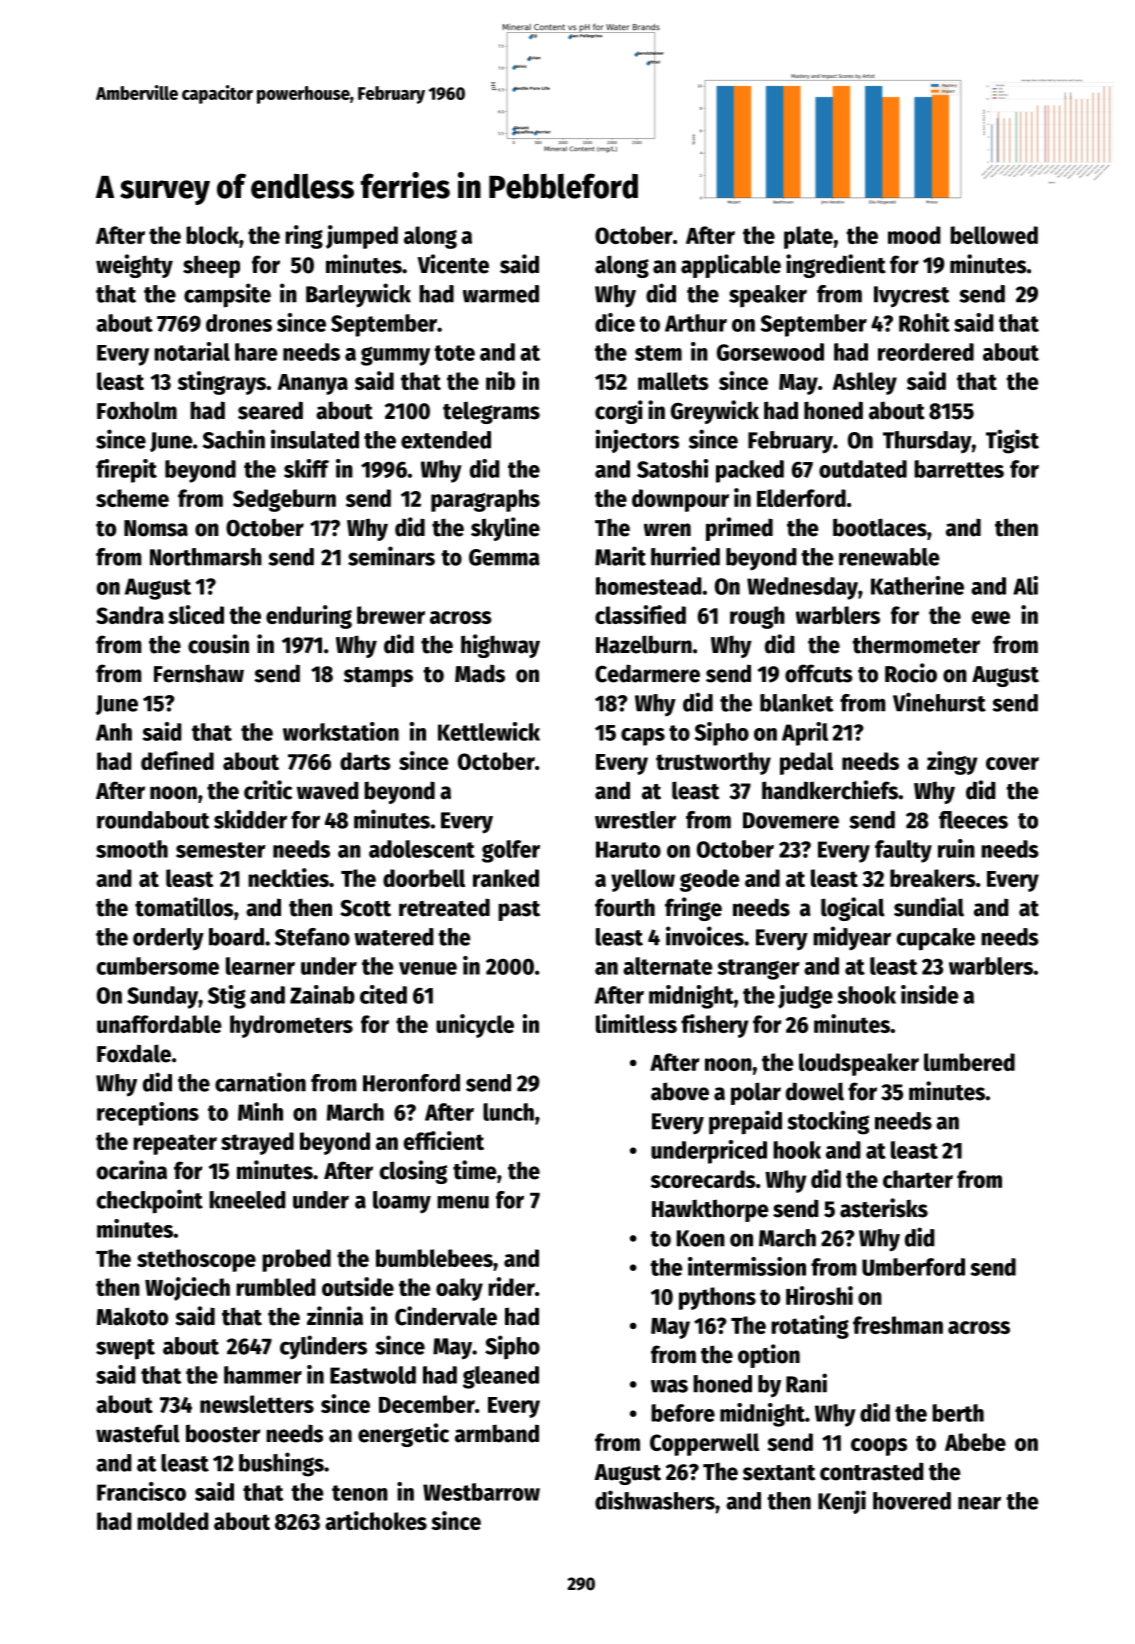 The width and height of the screenshot is (1135, 1644). What do you see at coordinates (212, 235) in the screenshot?
I see `block` at bounding box center [212, 235].
